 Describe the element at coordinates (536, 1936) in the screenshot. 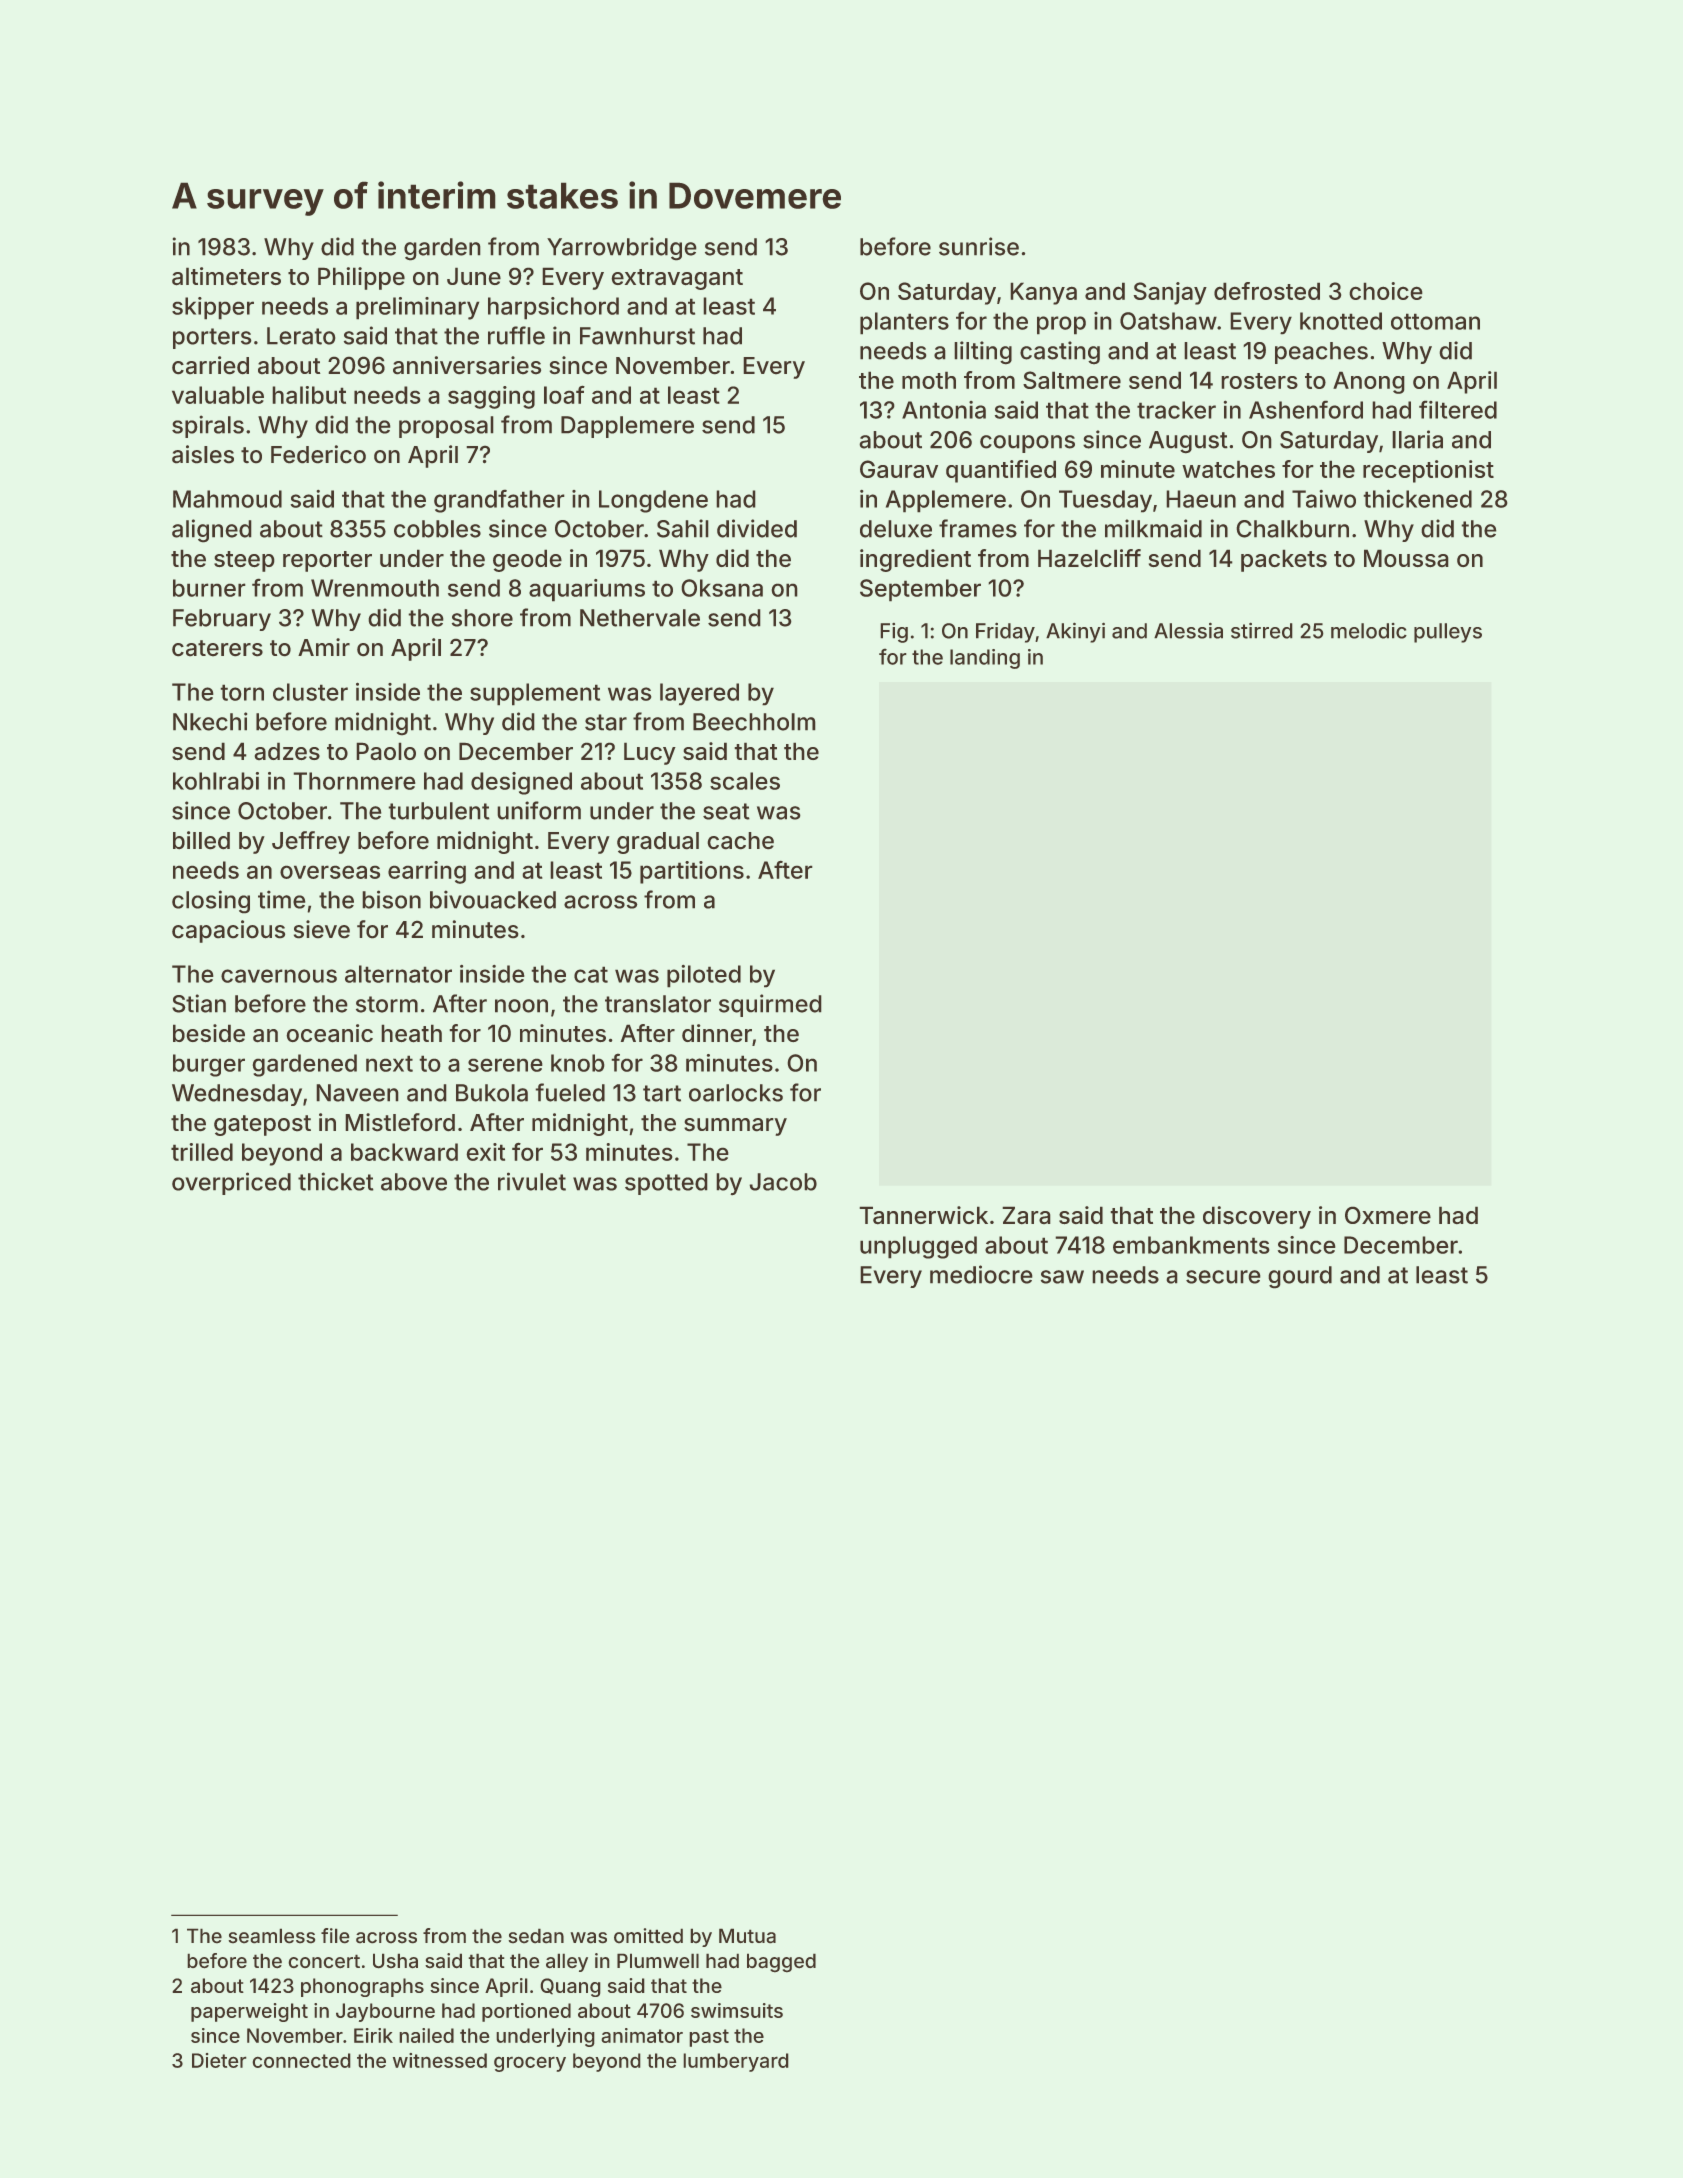

I see `sedan` at that location.
